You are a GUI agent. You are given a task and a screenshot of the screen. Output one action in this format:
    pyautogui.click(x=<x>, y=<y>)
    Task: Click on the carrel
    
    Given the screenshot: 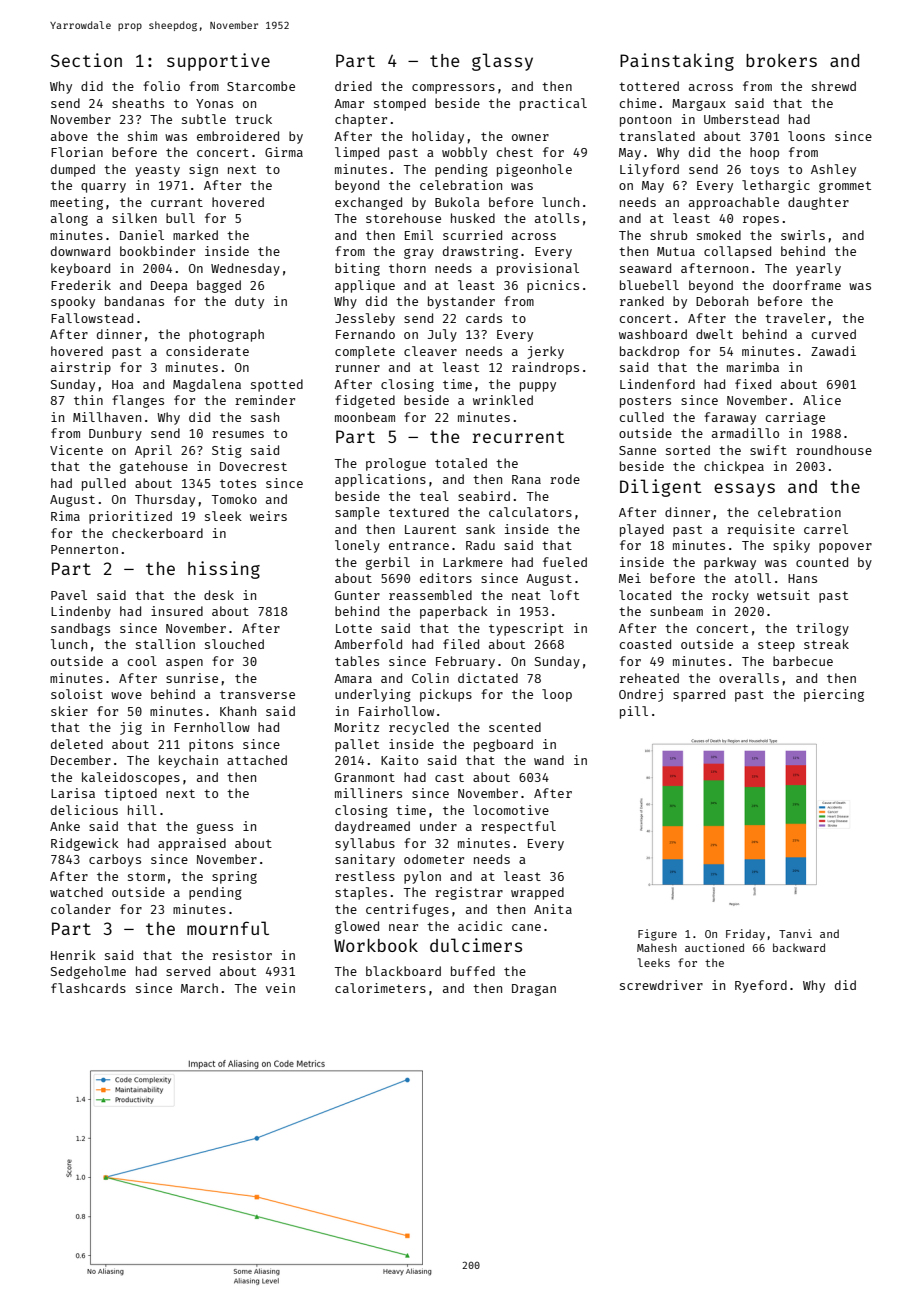 What is the action you would take?
    pyautogui.click(x=826, y=529)
